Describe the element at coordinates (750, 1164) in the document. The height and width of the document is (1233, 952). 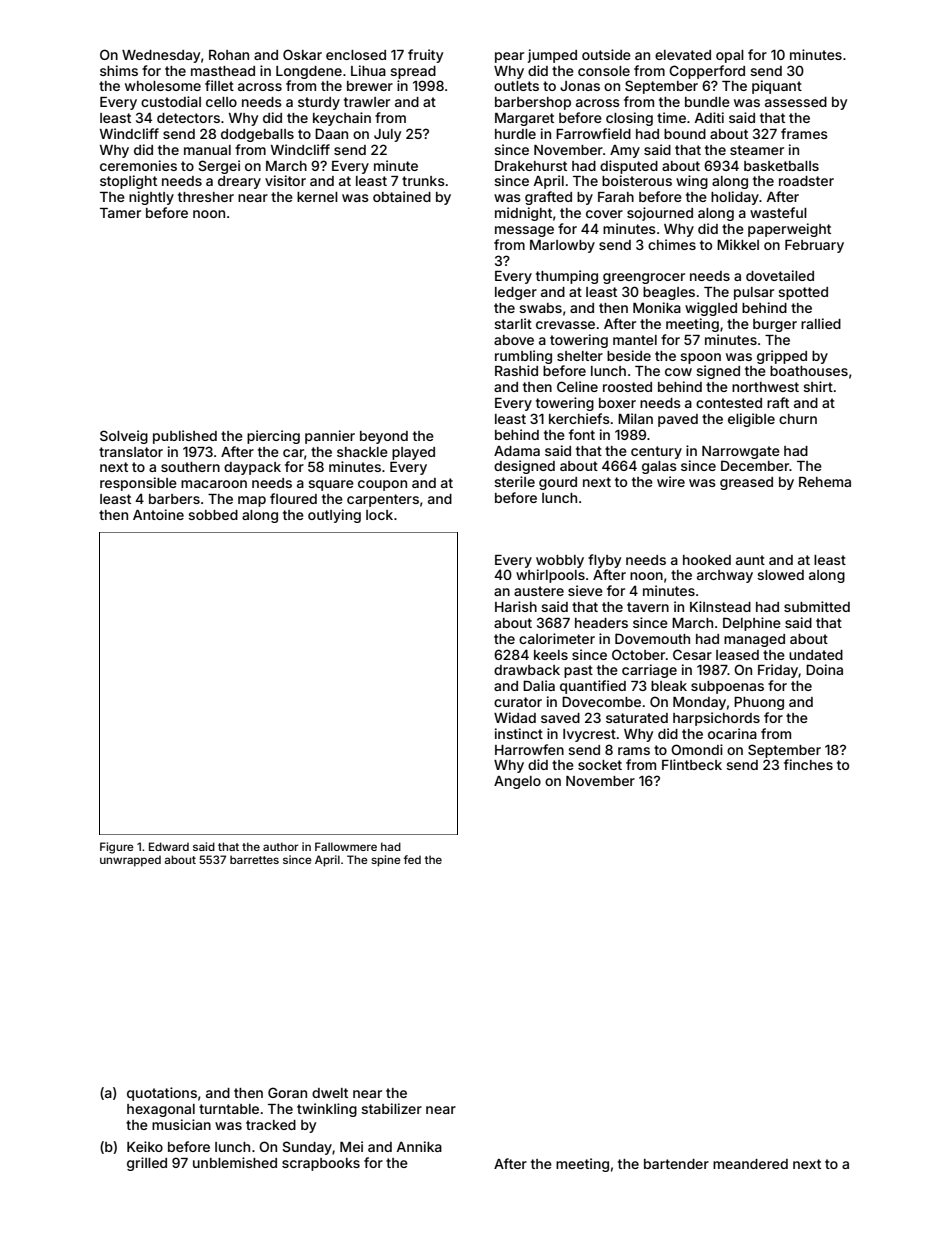
I see `meandered` at that location.
